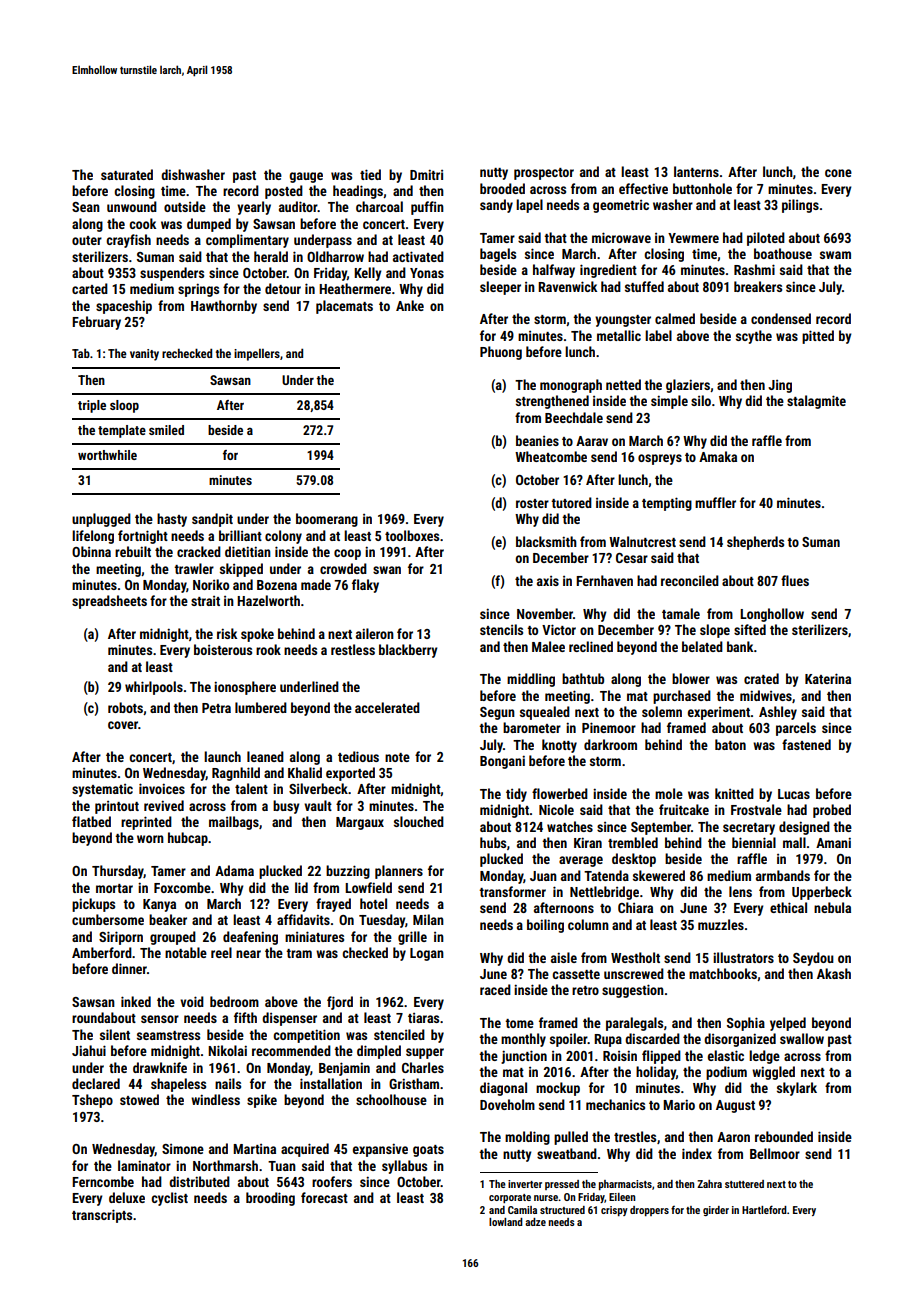 Image resolution: width=924 pixels, height=1308 pixels. What do you see at coordinates (387, 707) in the screenshot?
I see `accelerated` at bounding box center [387, 707].
